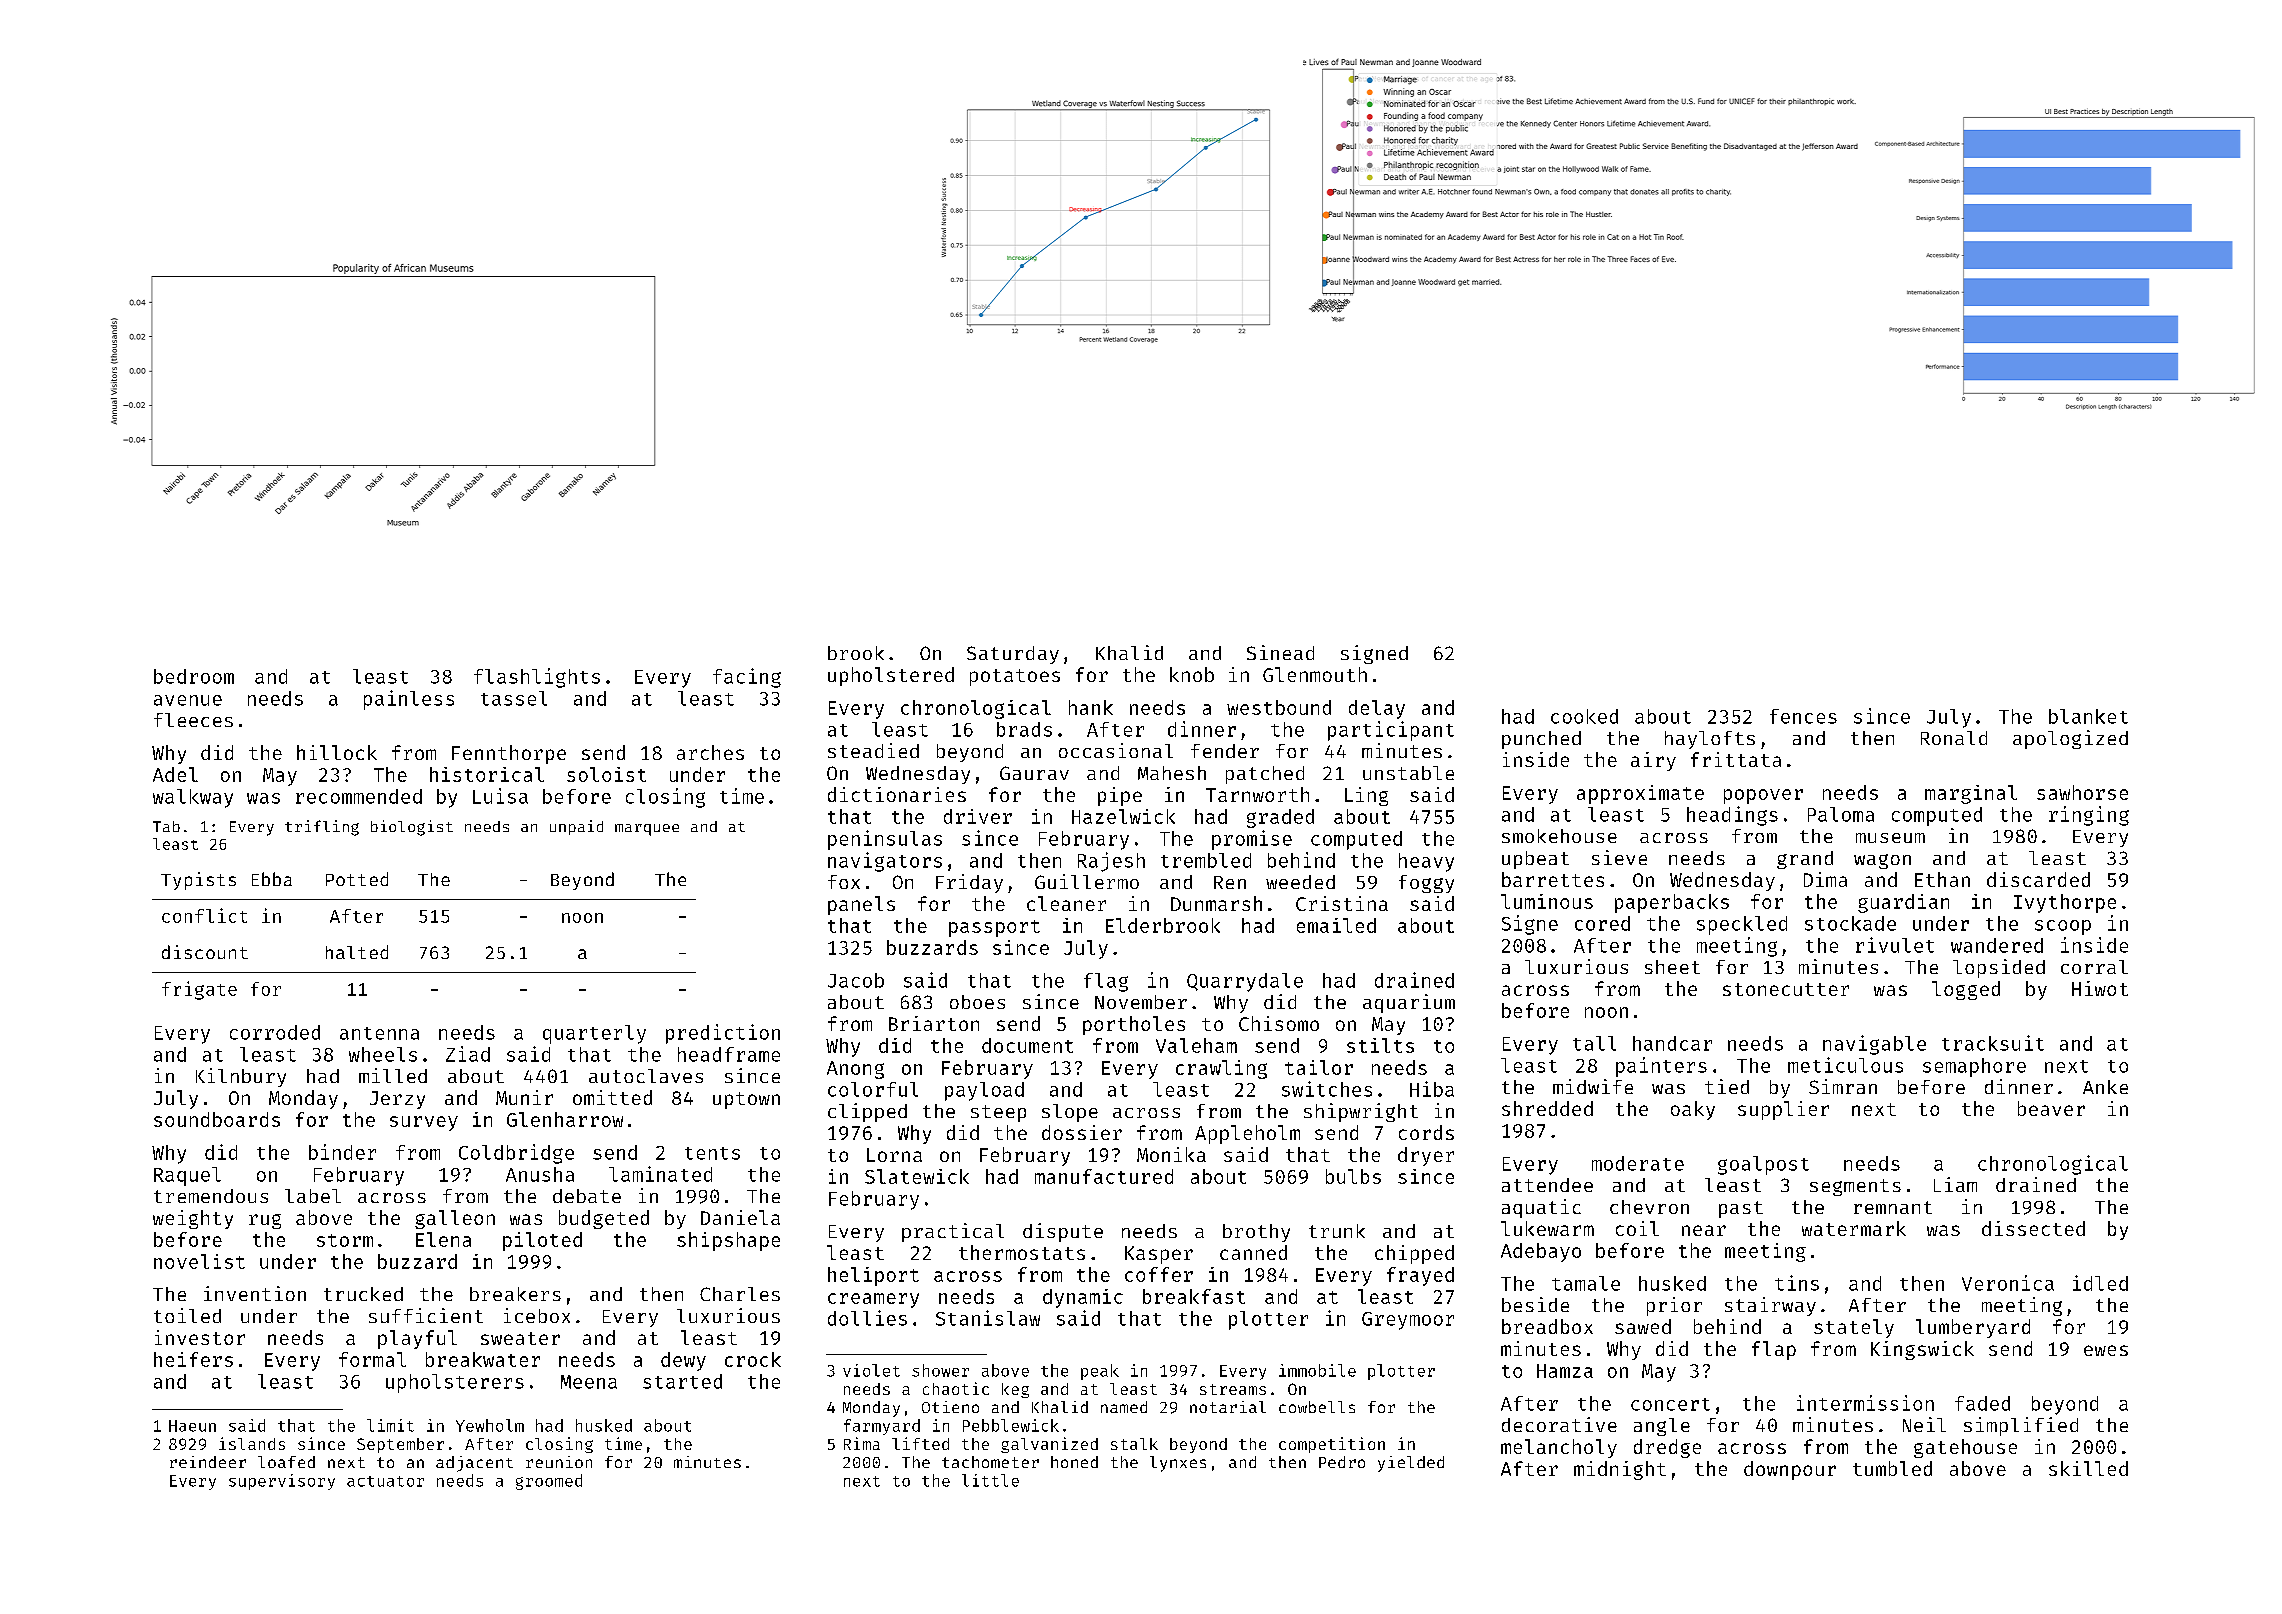 This screenshot has height=1614, width=2282. I want to click on Sinead, so click(1280, 652).
